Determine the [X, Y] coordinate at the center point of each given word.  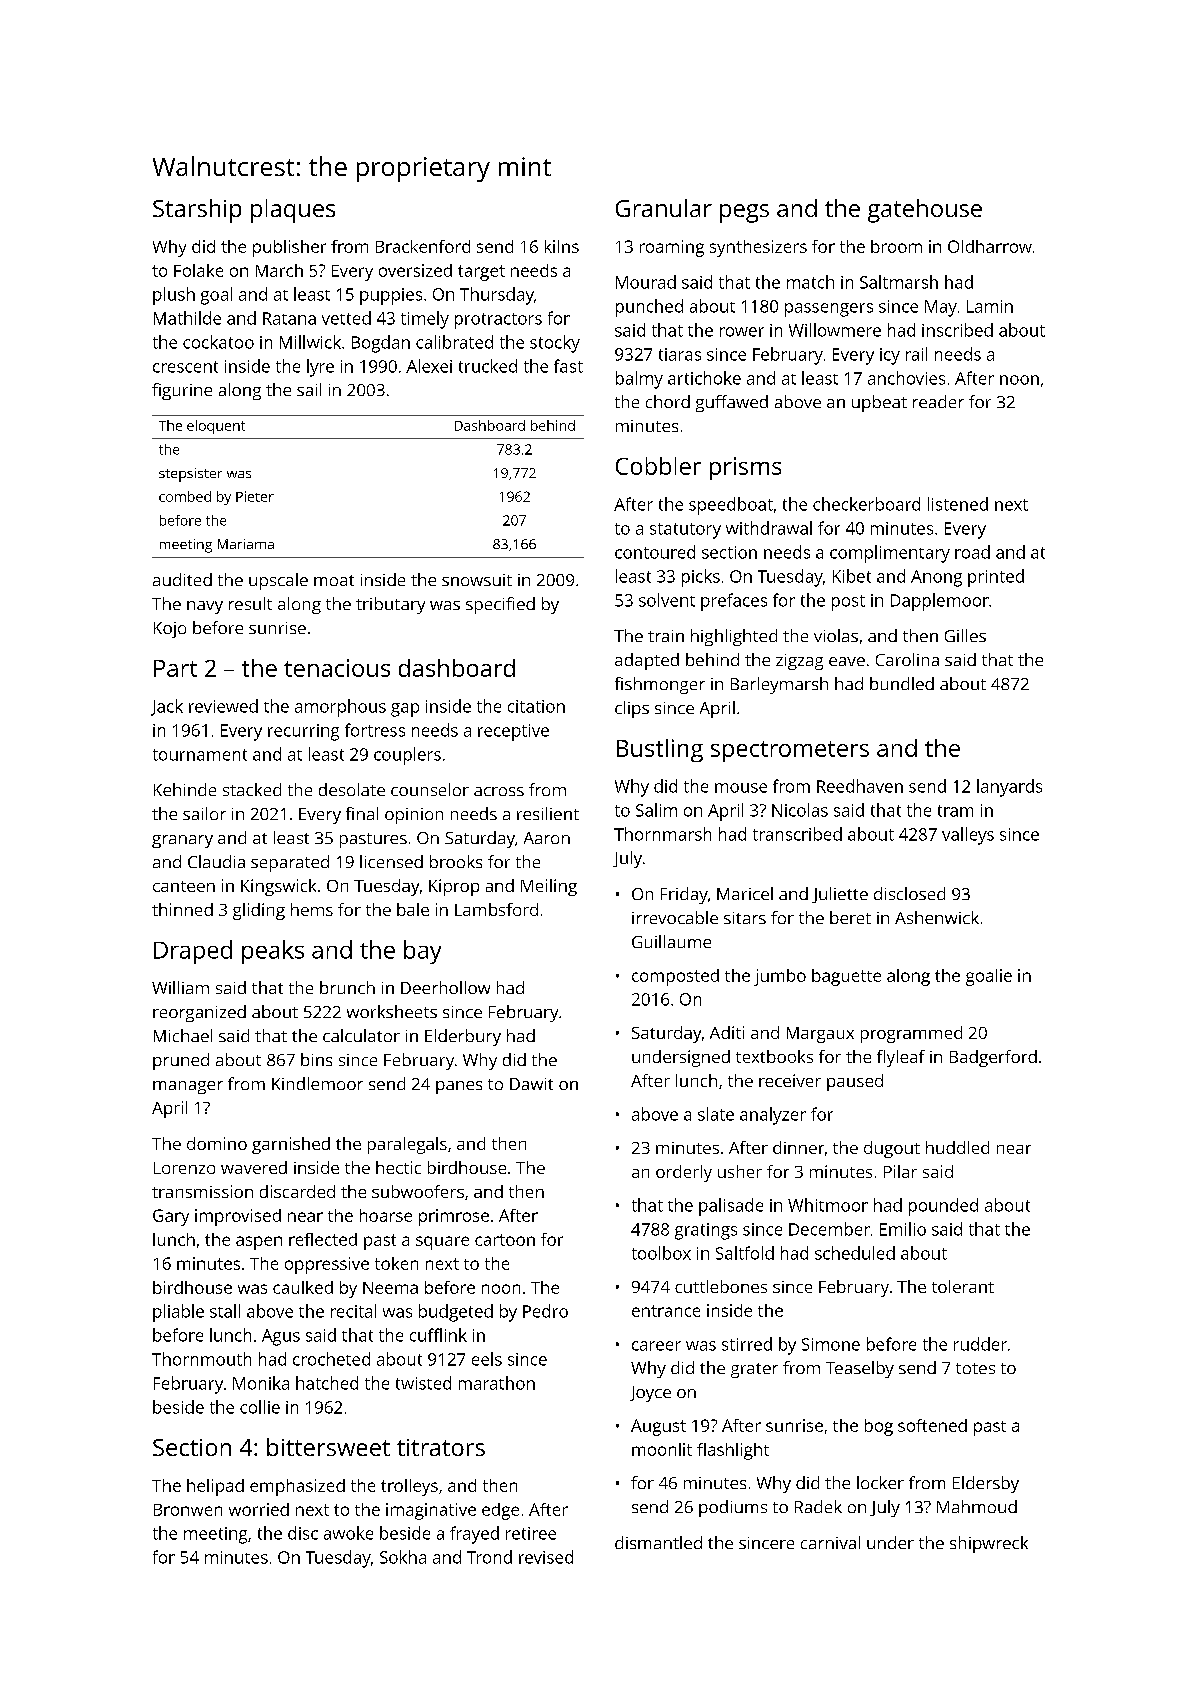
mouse [741, 788]
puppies [391, 296]
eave [847, 661]
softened [932, 1425]
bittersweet [328, 1447]
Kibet [852, 576]
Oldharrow [990, 246]
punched [649, 308]
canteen [184, 886]
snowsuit [477, 580]
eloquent [216, 427]
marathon [497, 1383]
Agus [281, 1337]
